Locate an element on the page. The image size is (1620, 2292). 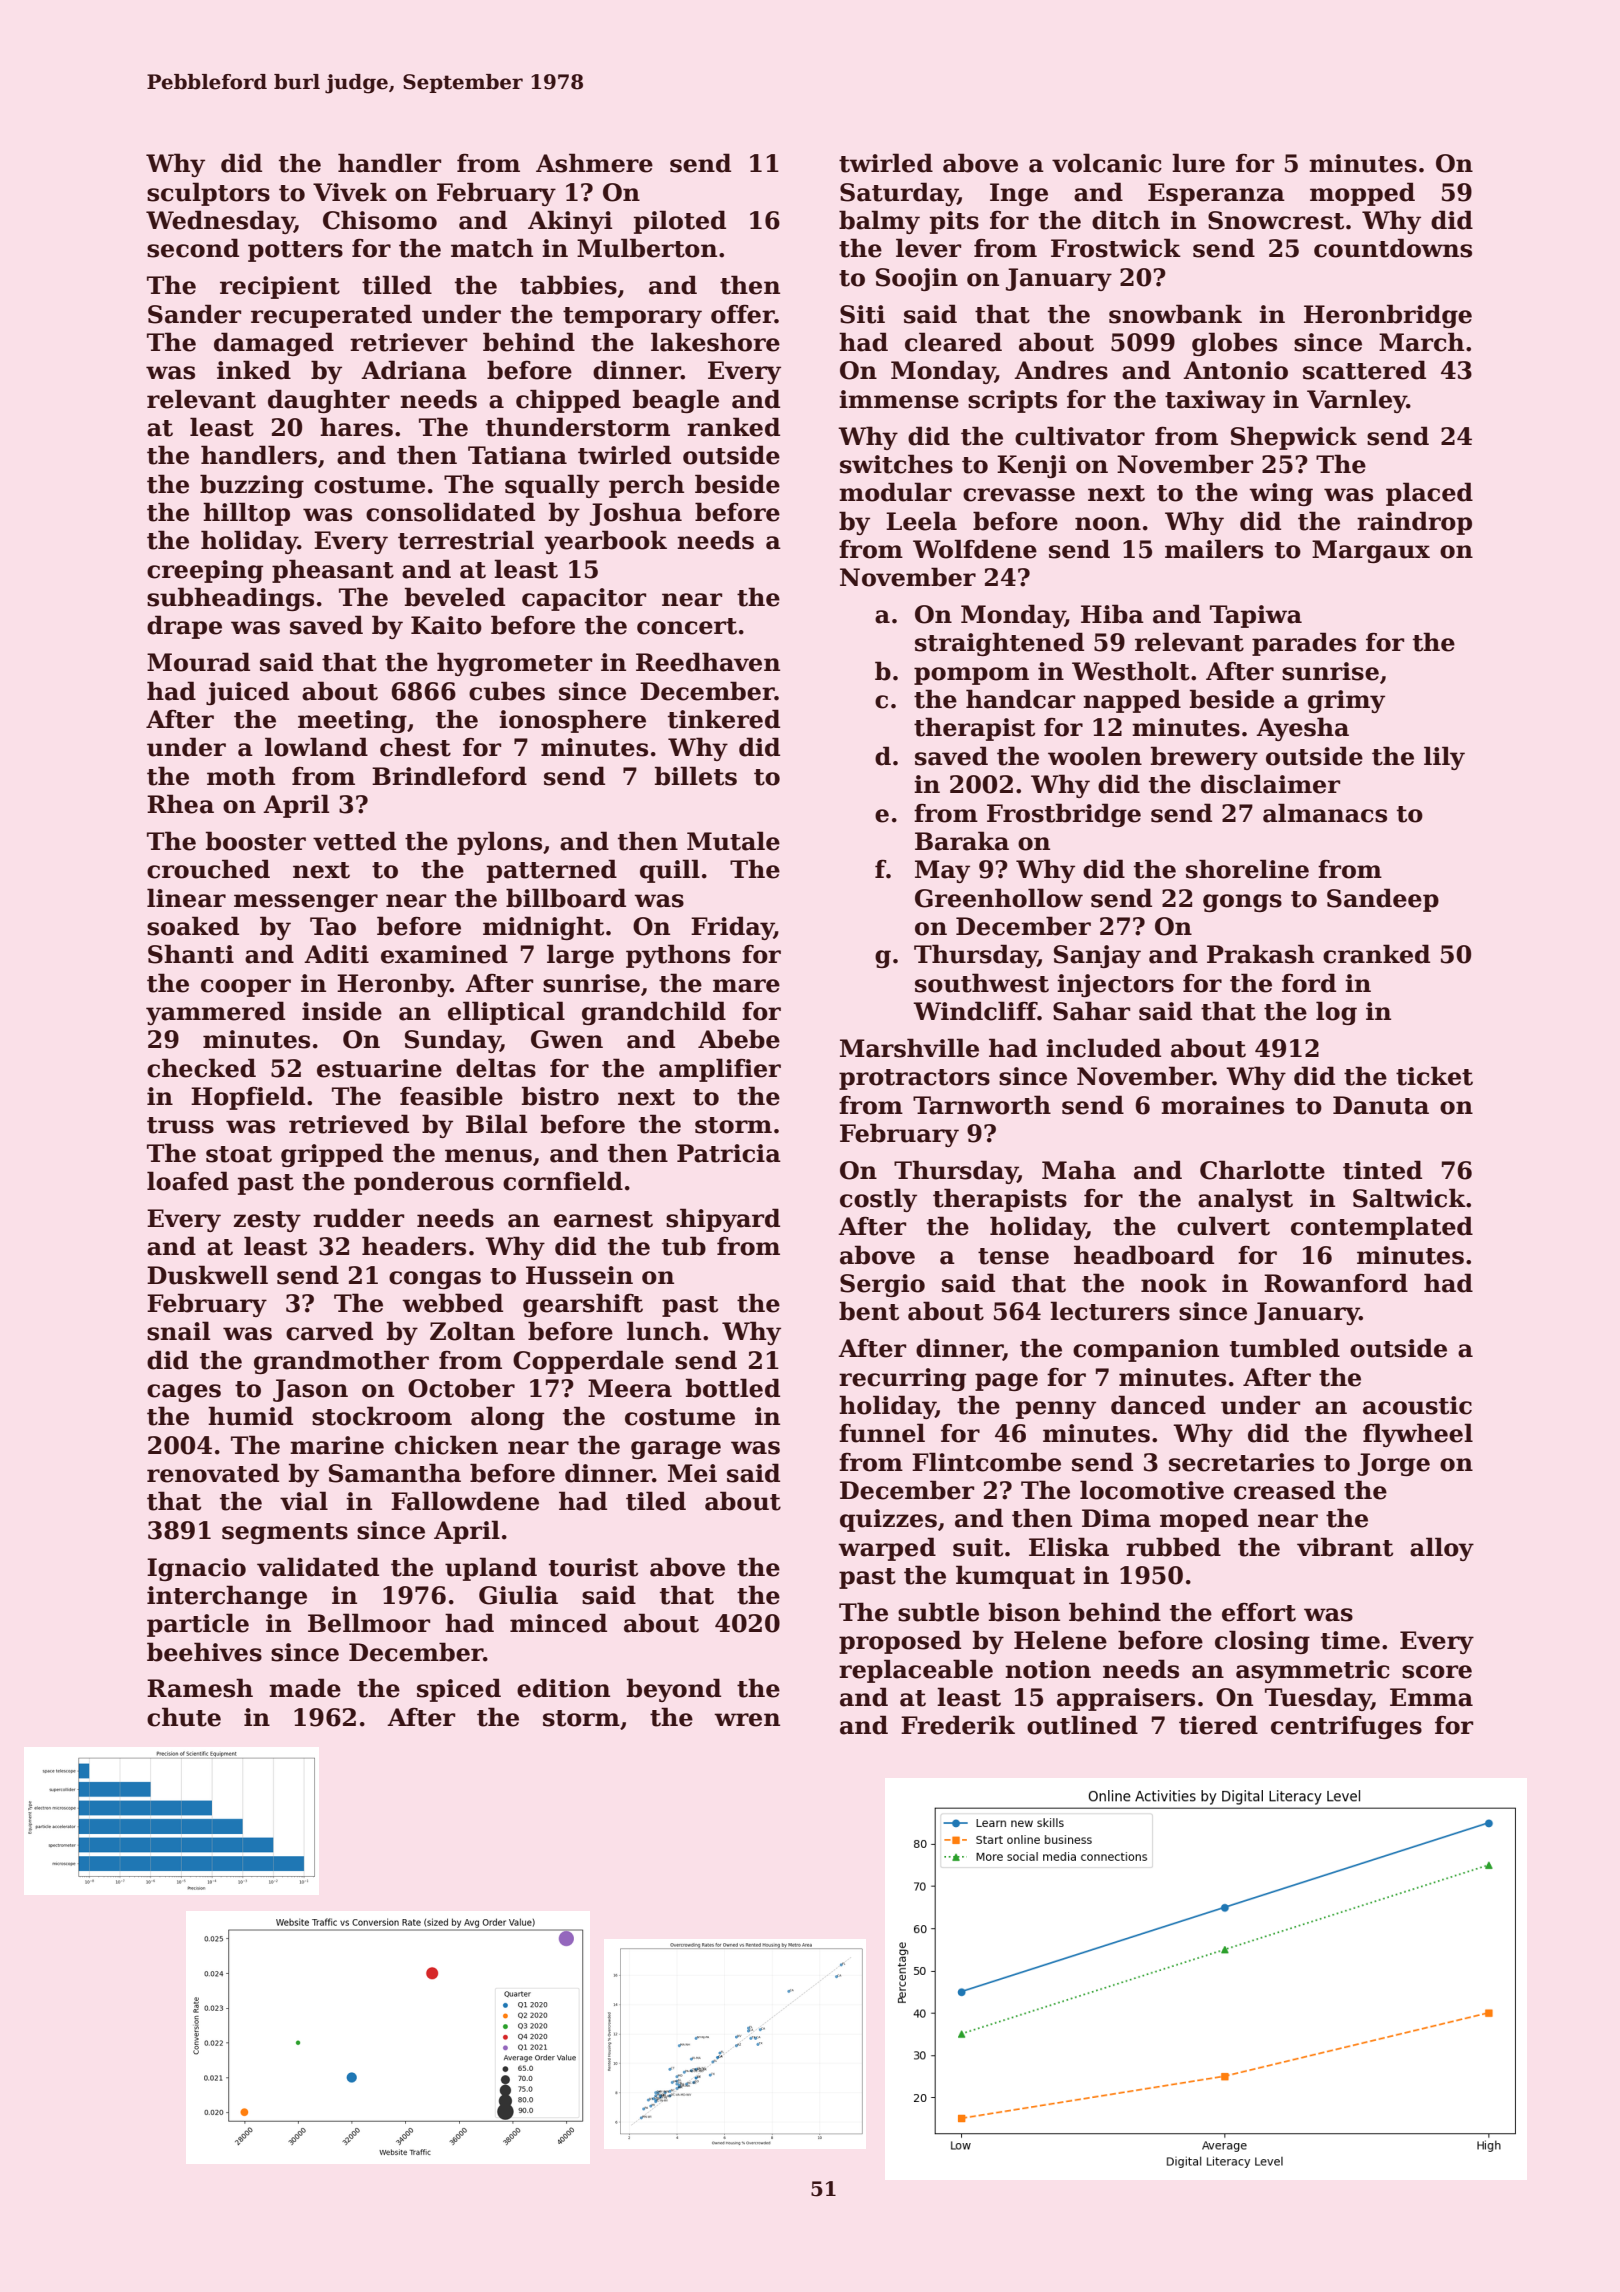
Ignacio is located at coordinates (196, 1569).
